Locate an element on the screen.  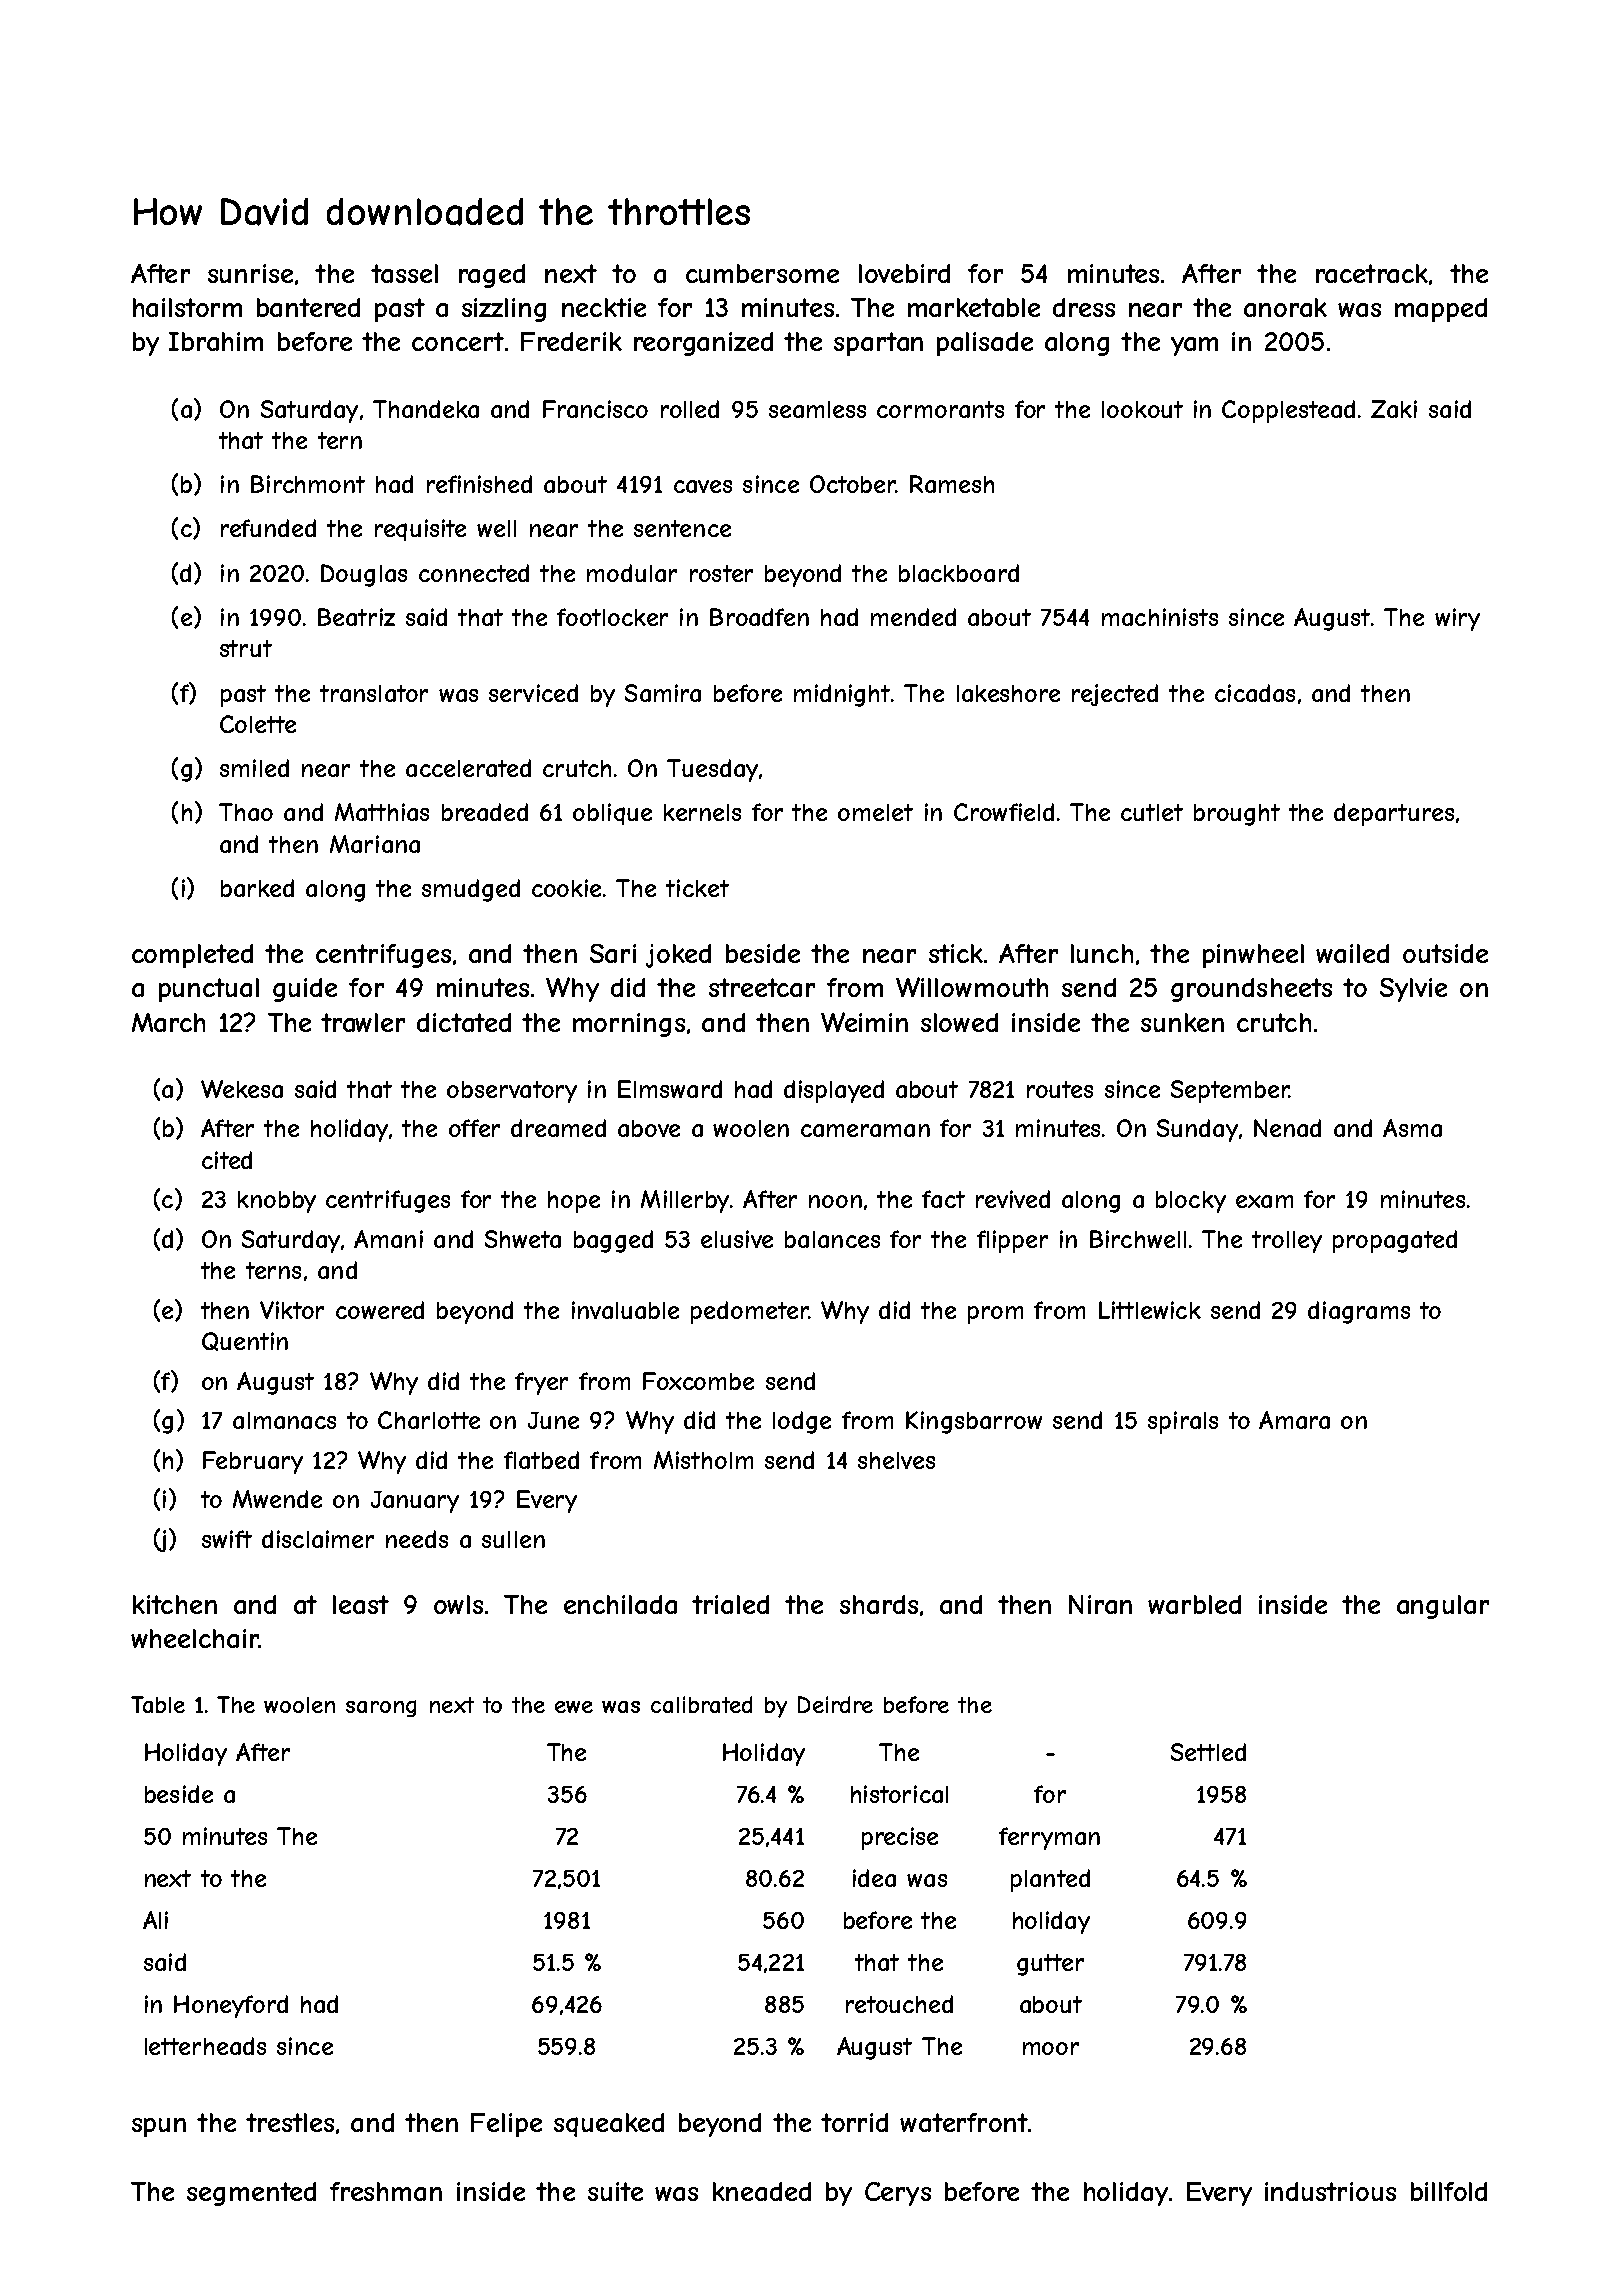
Sylvie is located at coordinates (1413, 990).
